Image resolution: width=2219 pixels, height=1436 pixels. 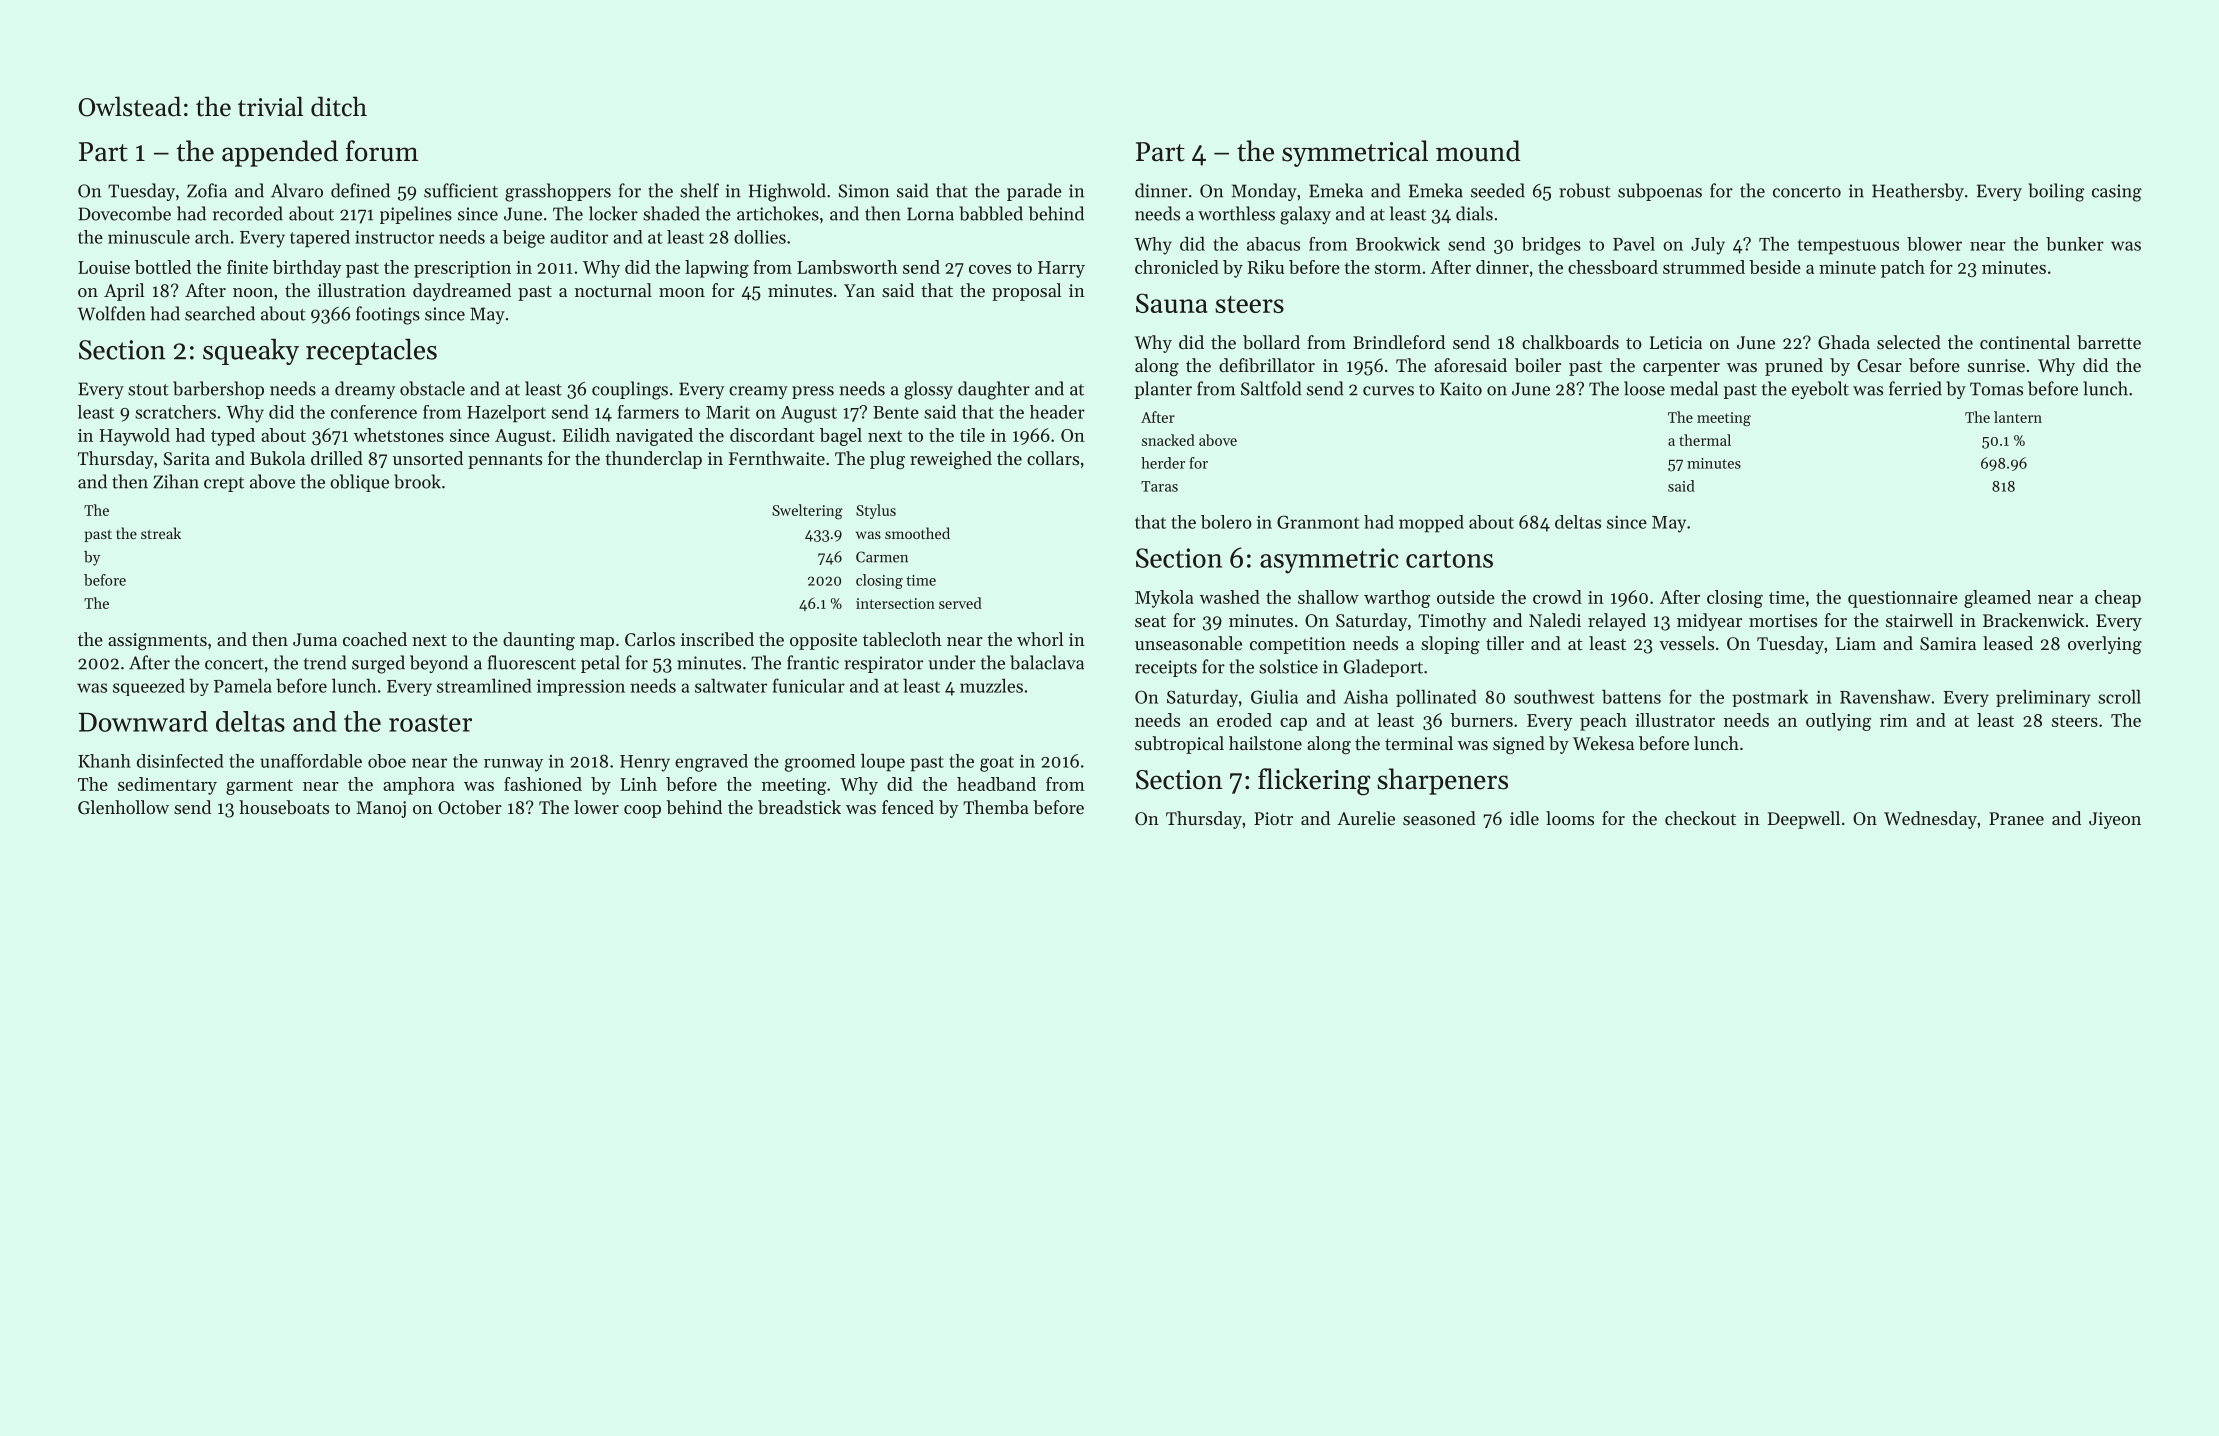 I want to click on minuscule, so click(x=149, y=237).
